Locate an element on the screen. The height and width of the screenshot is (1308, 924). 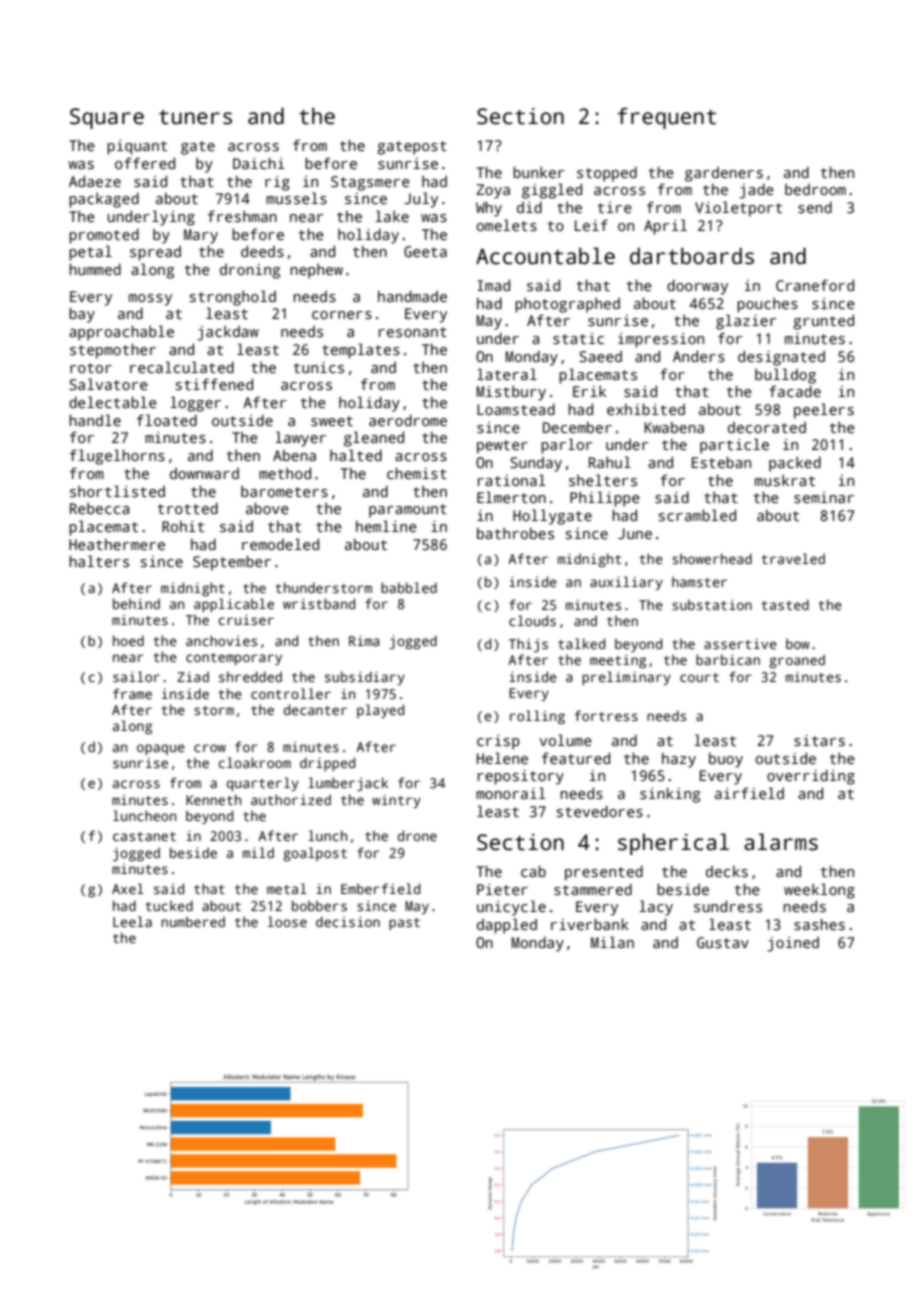
bunker is located at coordinates (538, 172).
